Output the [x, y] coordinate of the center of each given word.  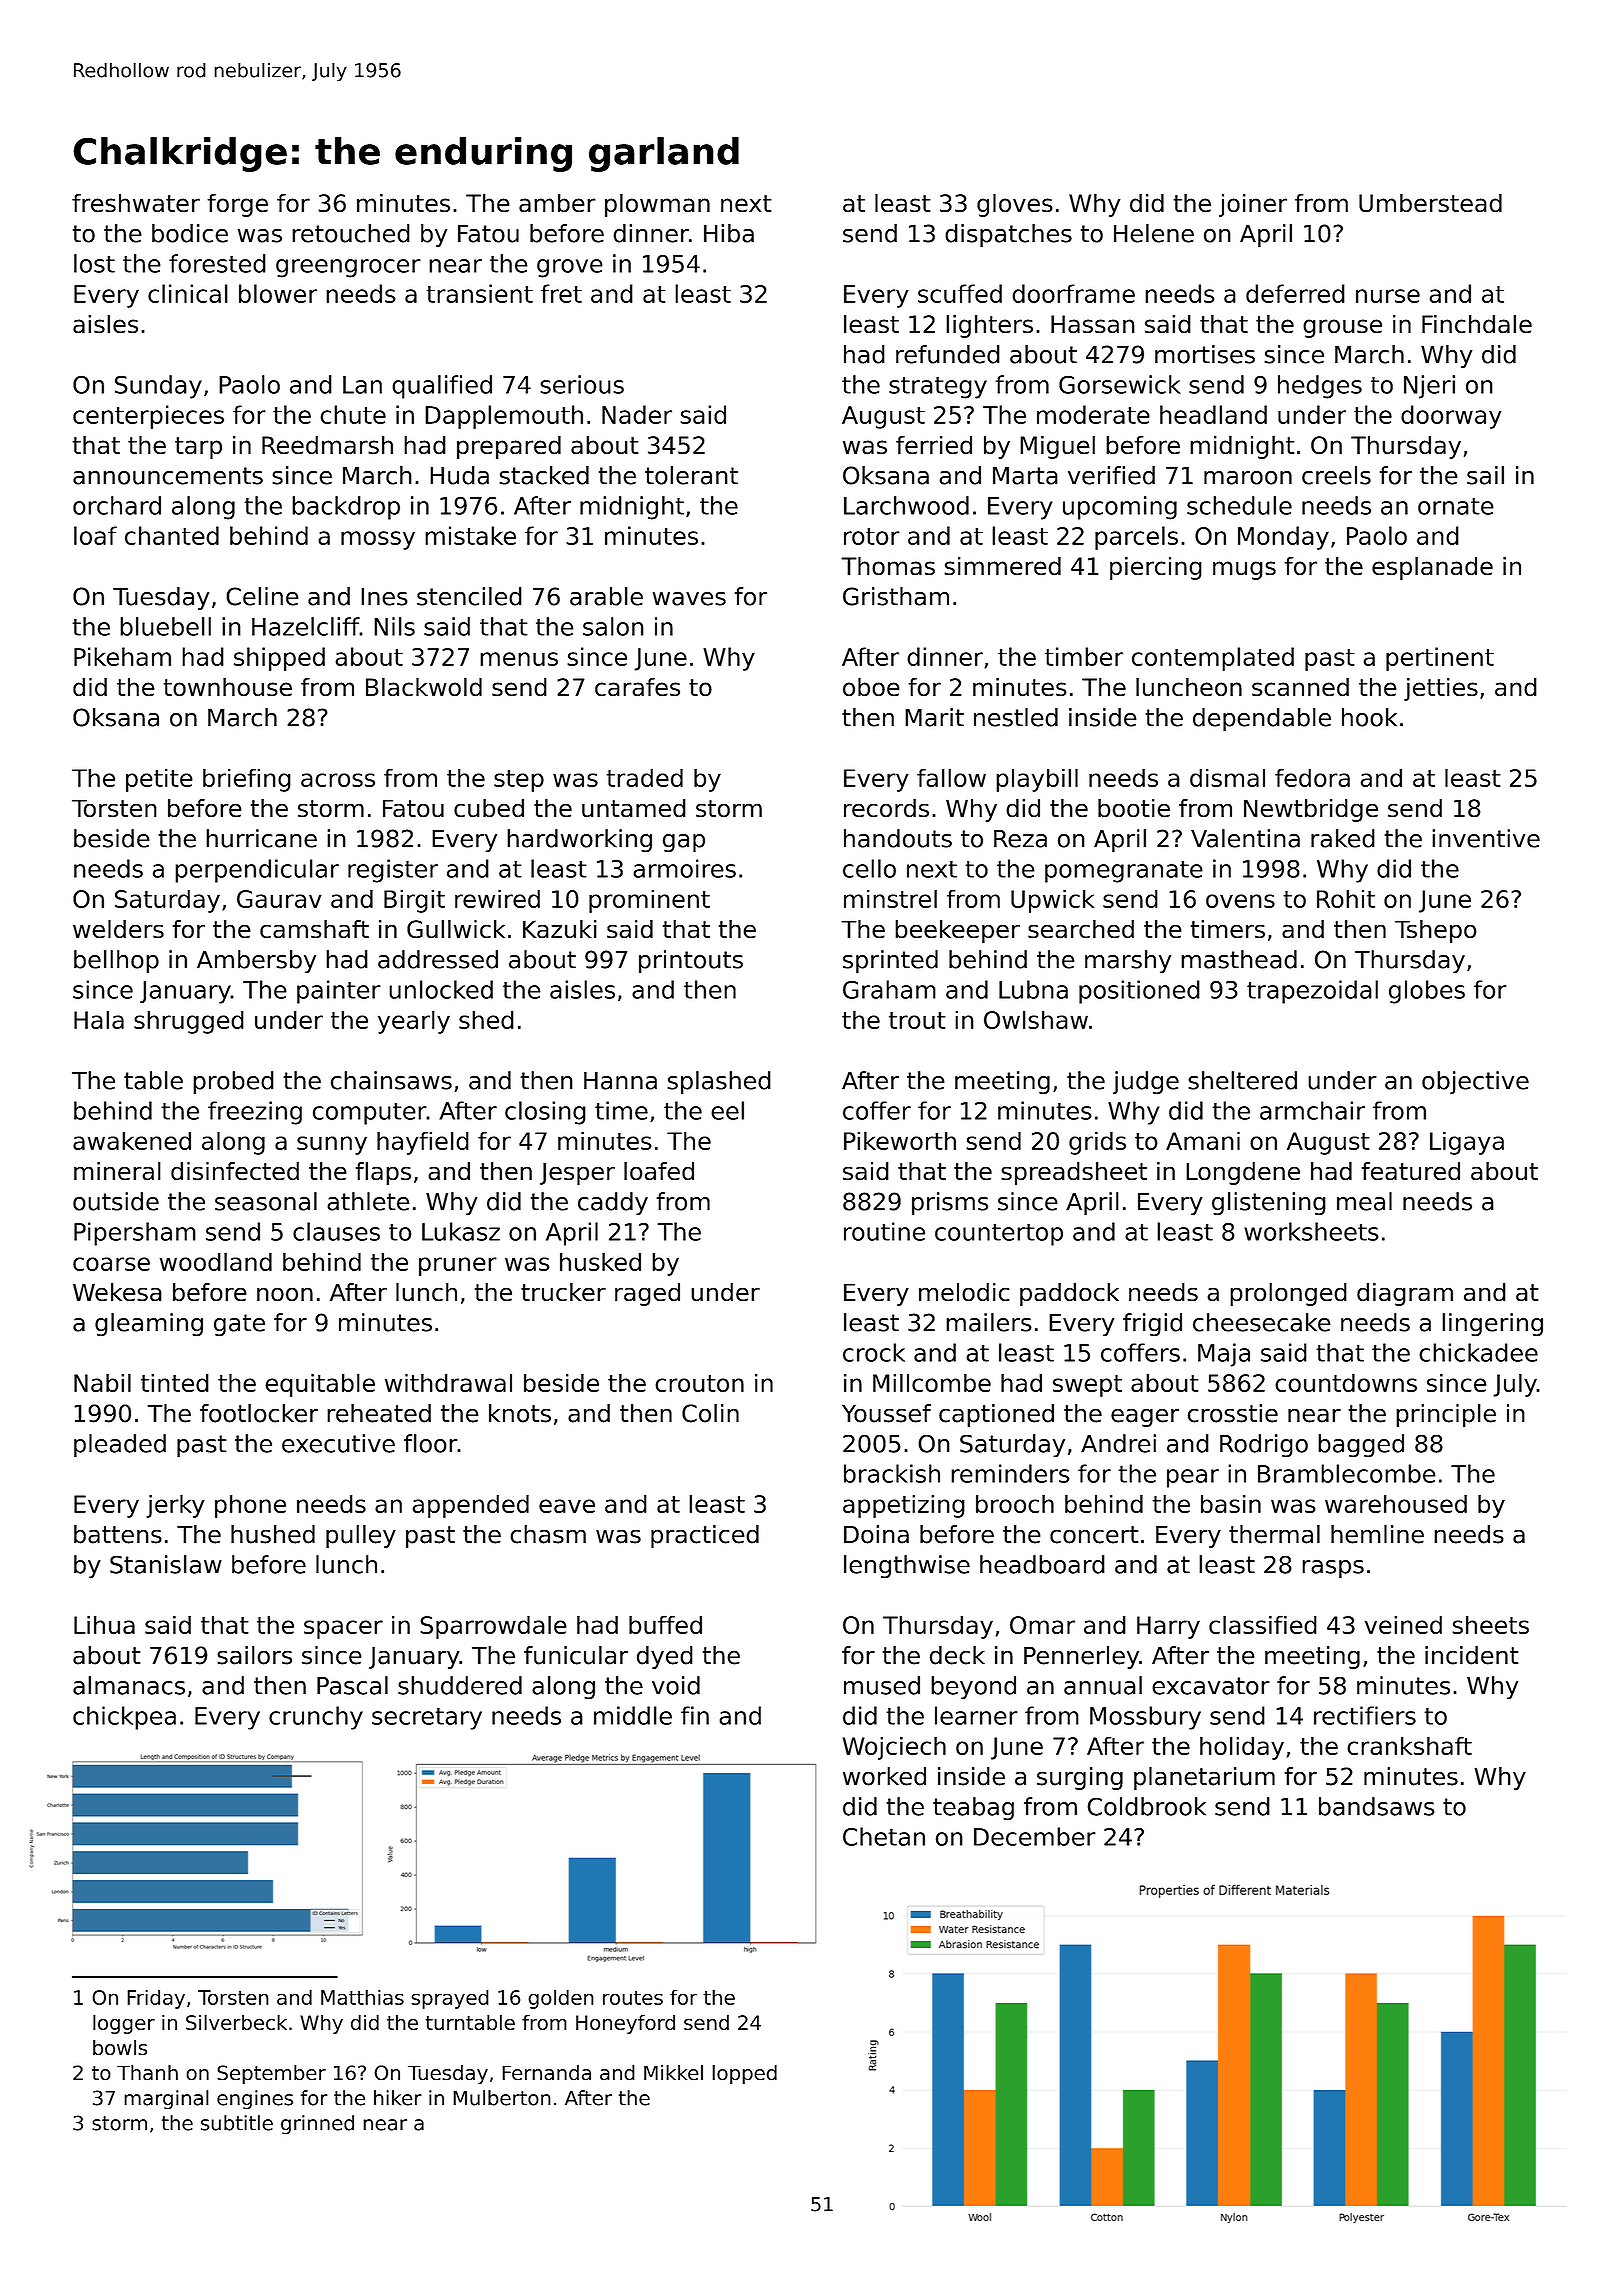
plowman [657, 205]
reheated [379, 1413]
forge [237, 205]
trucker [563, 1292]
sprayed [450, 1999]
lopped [745, 2075]
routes [633, 1997]
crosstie [1233, 1413]
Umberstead [1430, 202]
